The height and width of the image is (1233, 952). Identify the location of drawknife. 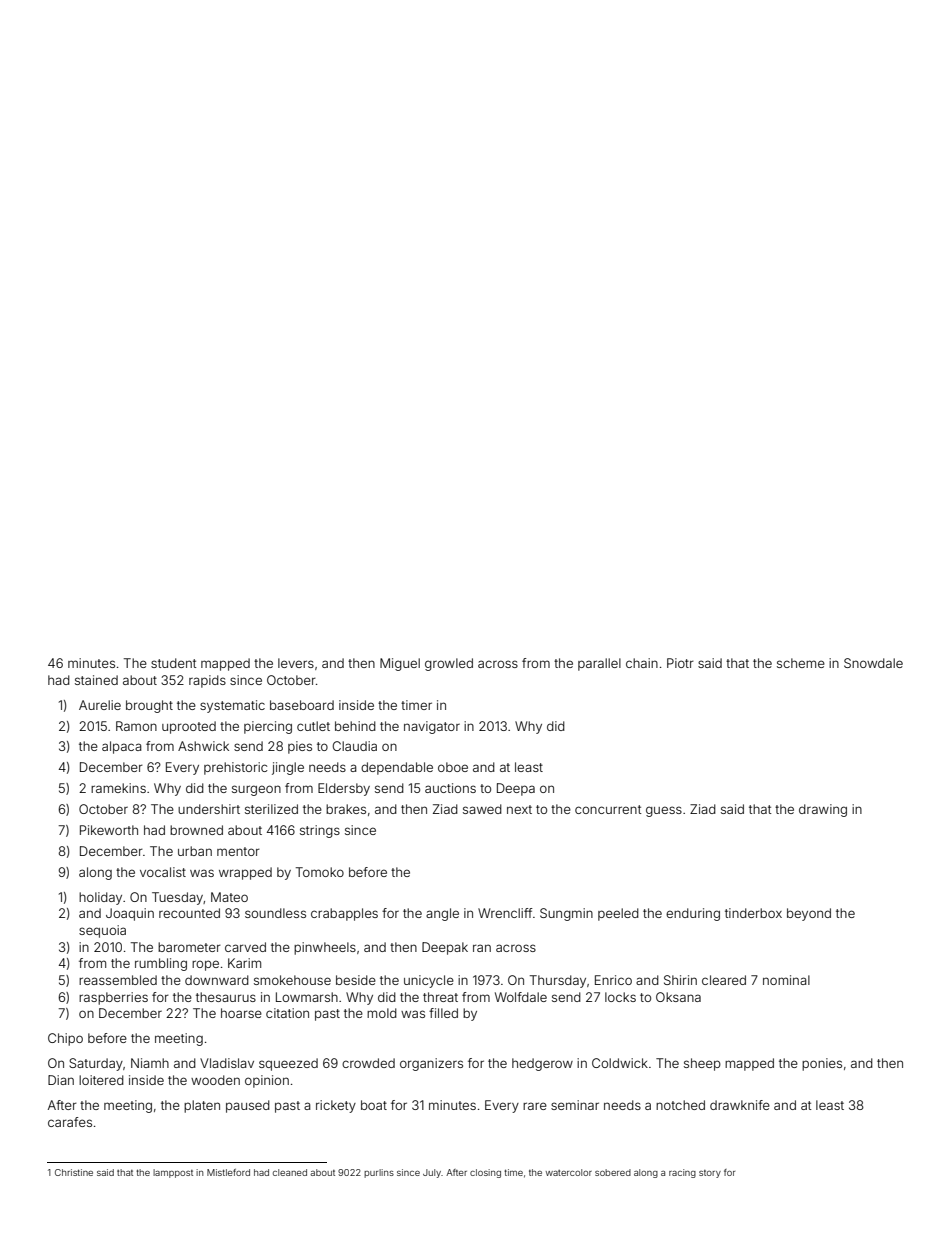
(740, 1105).
